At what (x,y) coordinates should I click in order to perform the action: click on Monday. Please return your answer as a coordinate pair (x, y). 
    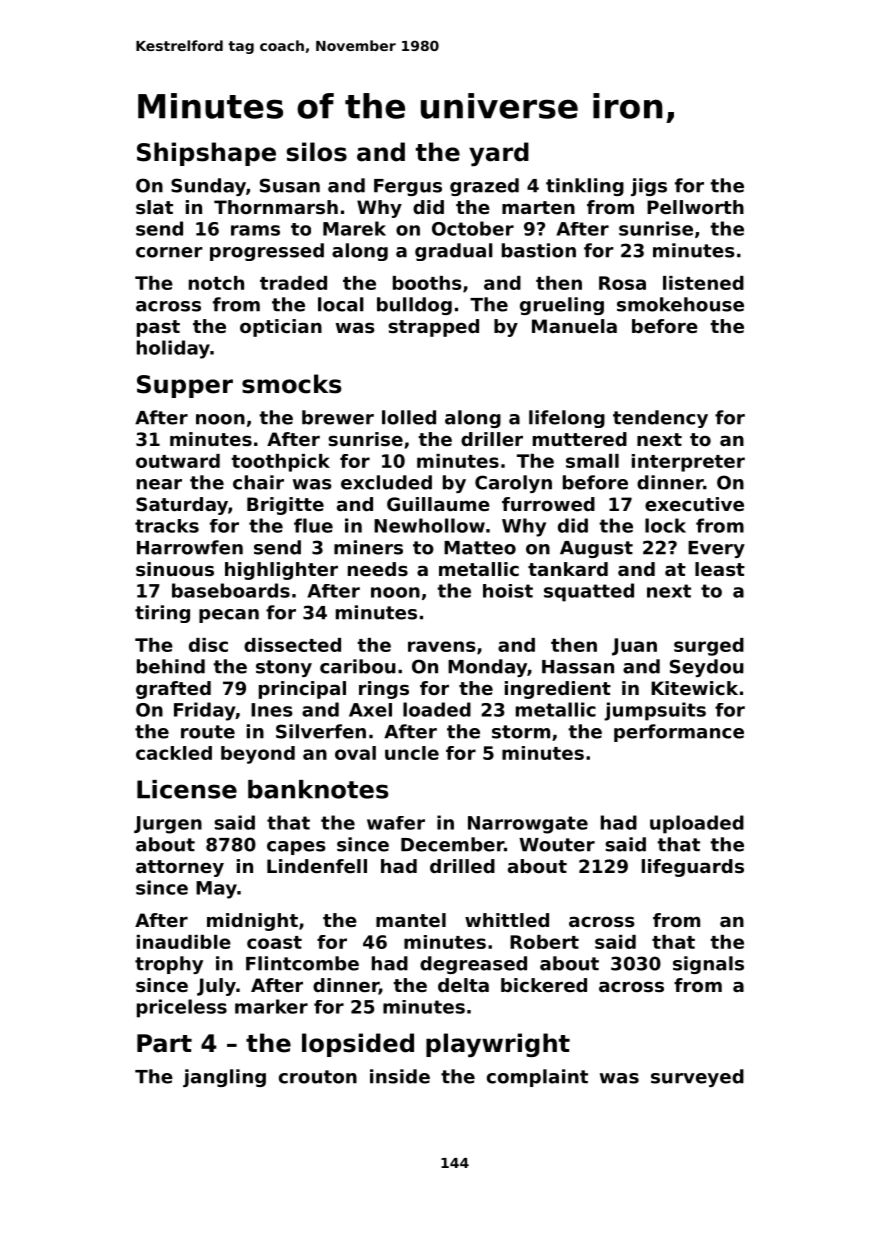
    Looking at the image, I should click on (487, 668).
